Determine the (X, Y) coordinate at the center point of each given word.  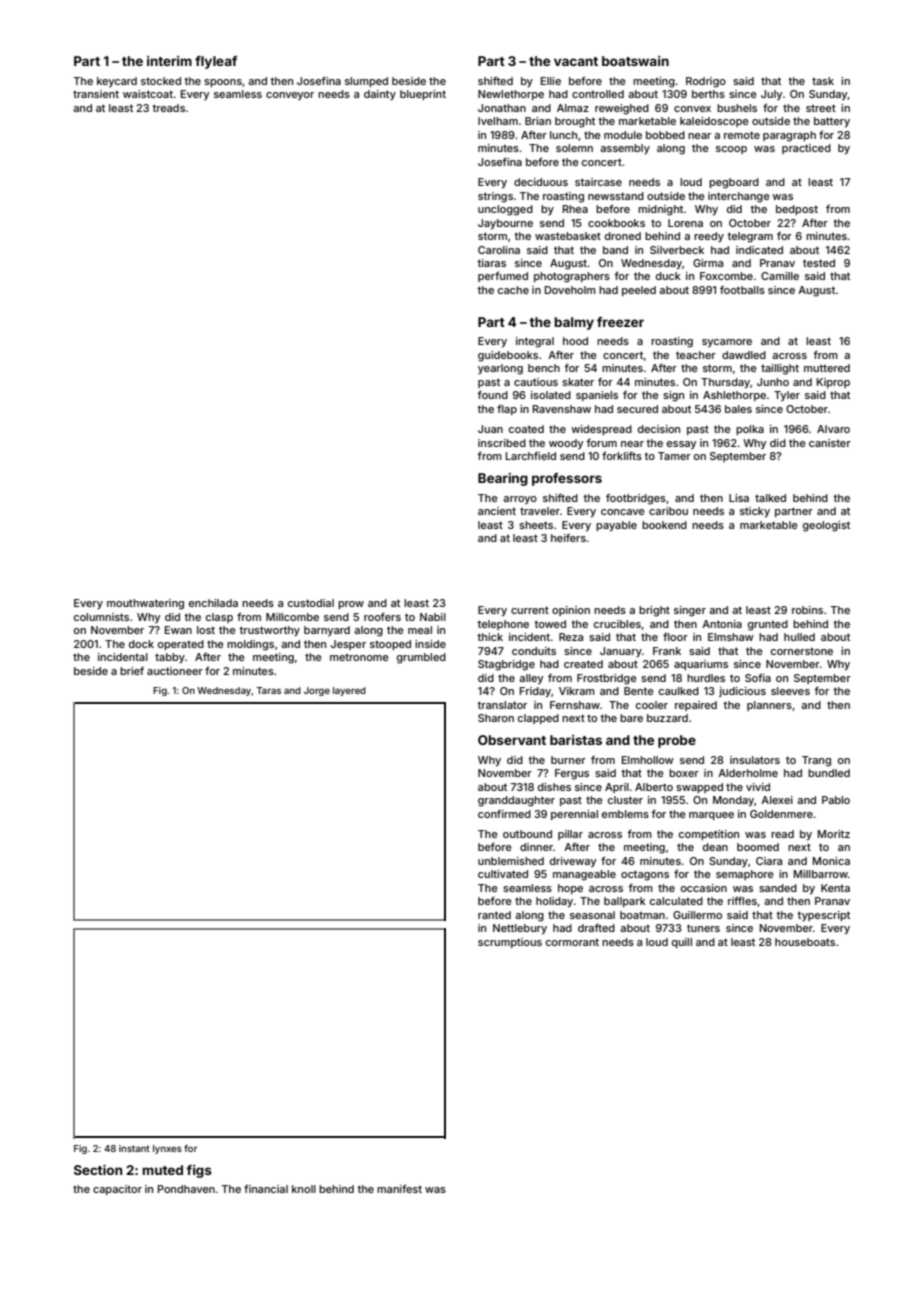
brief (132, 671)
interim (169, 61)
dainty (380, 95)
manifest (399, 1188)
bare (631, 718)
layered (349, 691)
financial (266, 1188)
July (771, 95)
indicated (759, 250)
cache (513, 290)
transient (96, 94)
